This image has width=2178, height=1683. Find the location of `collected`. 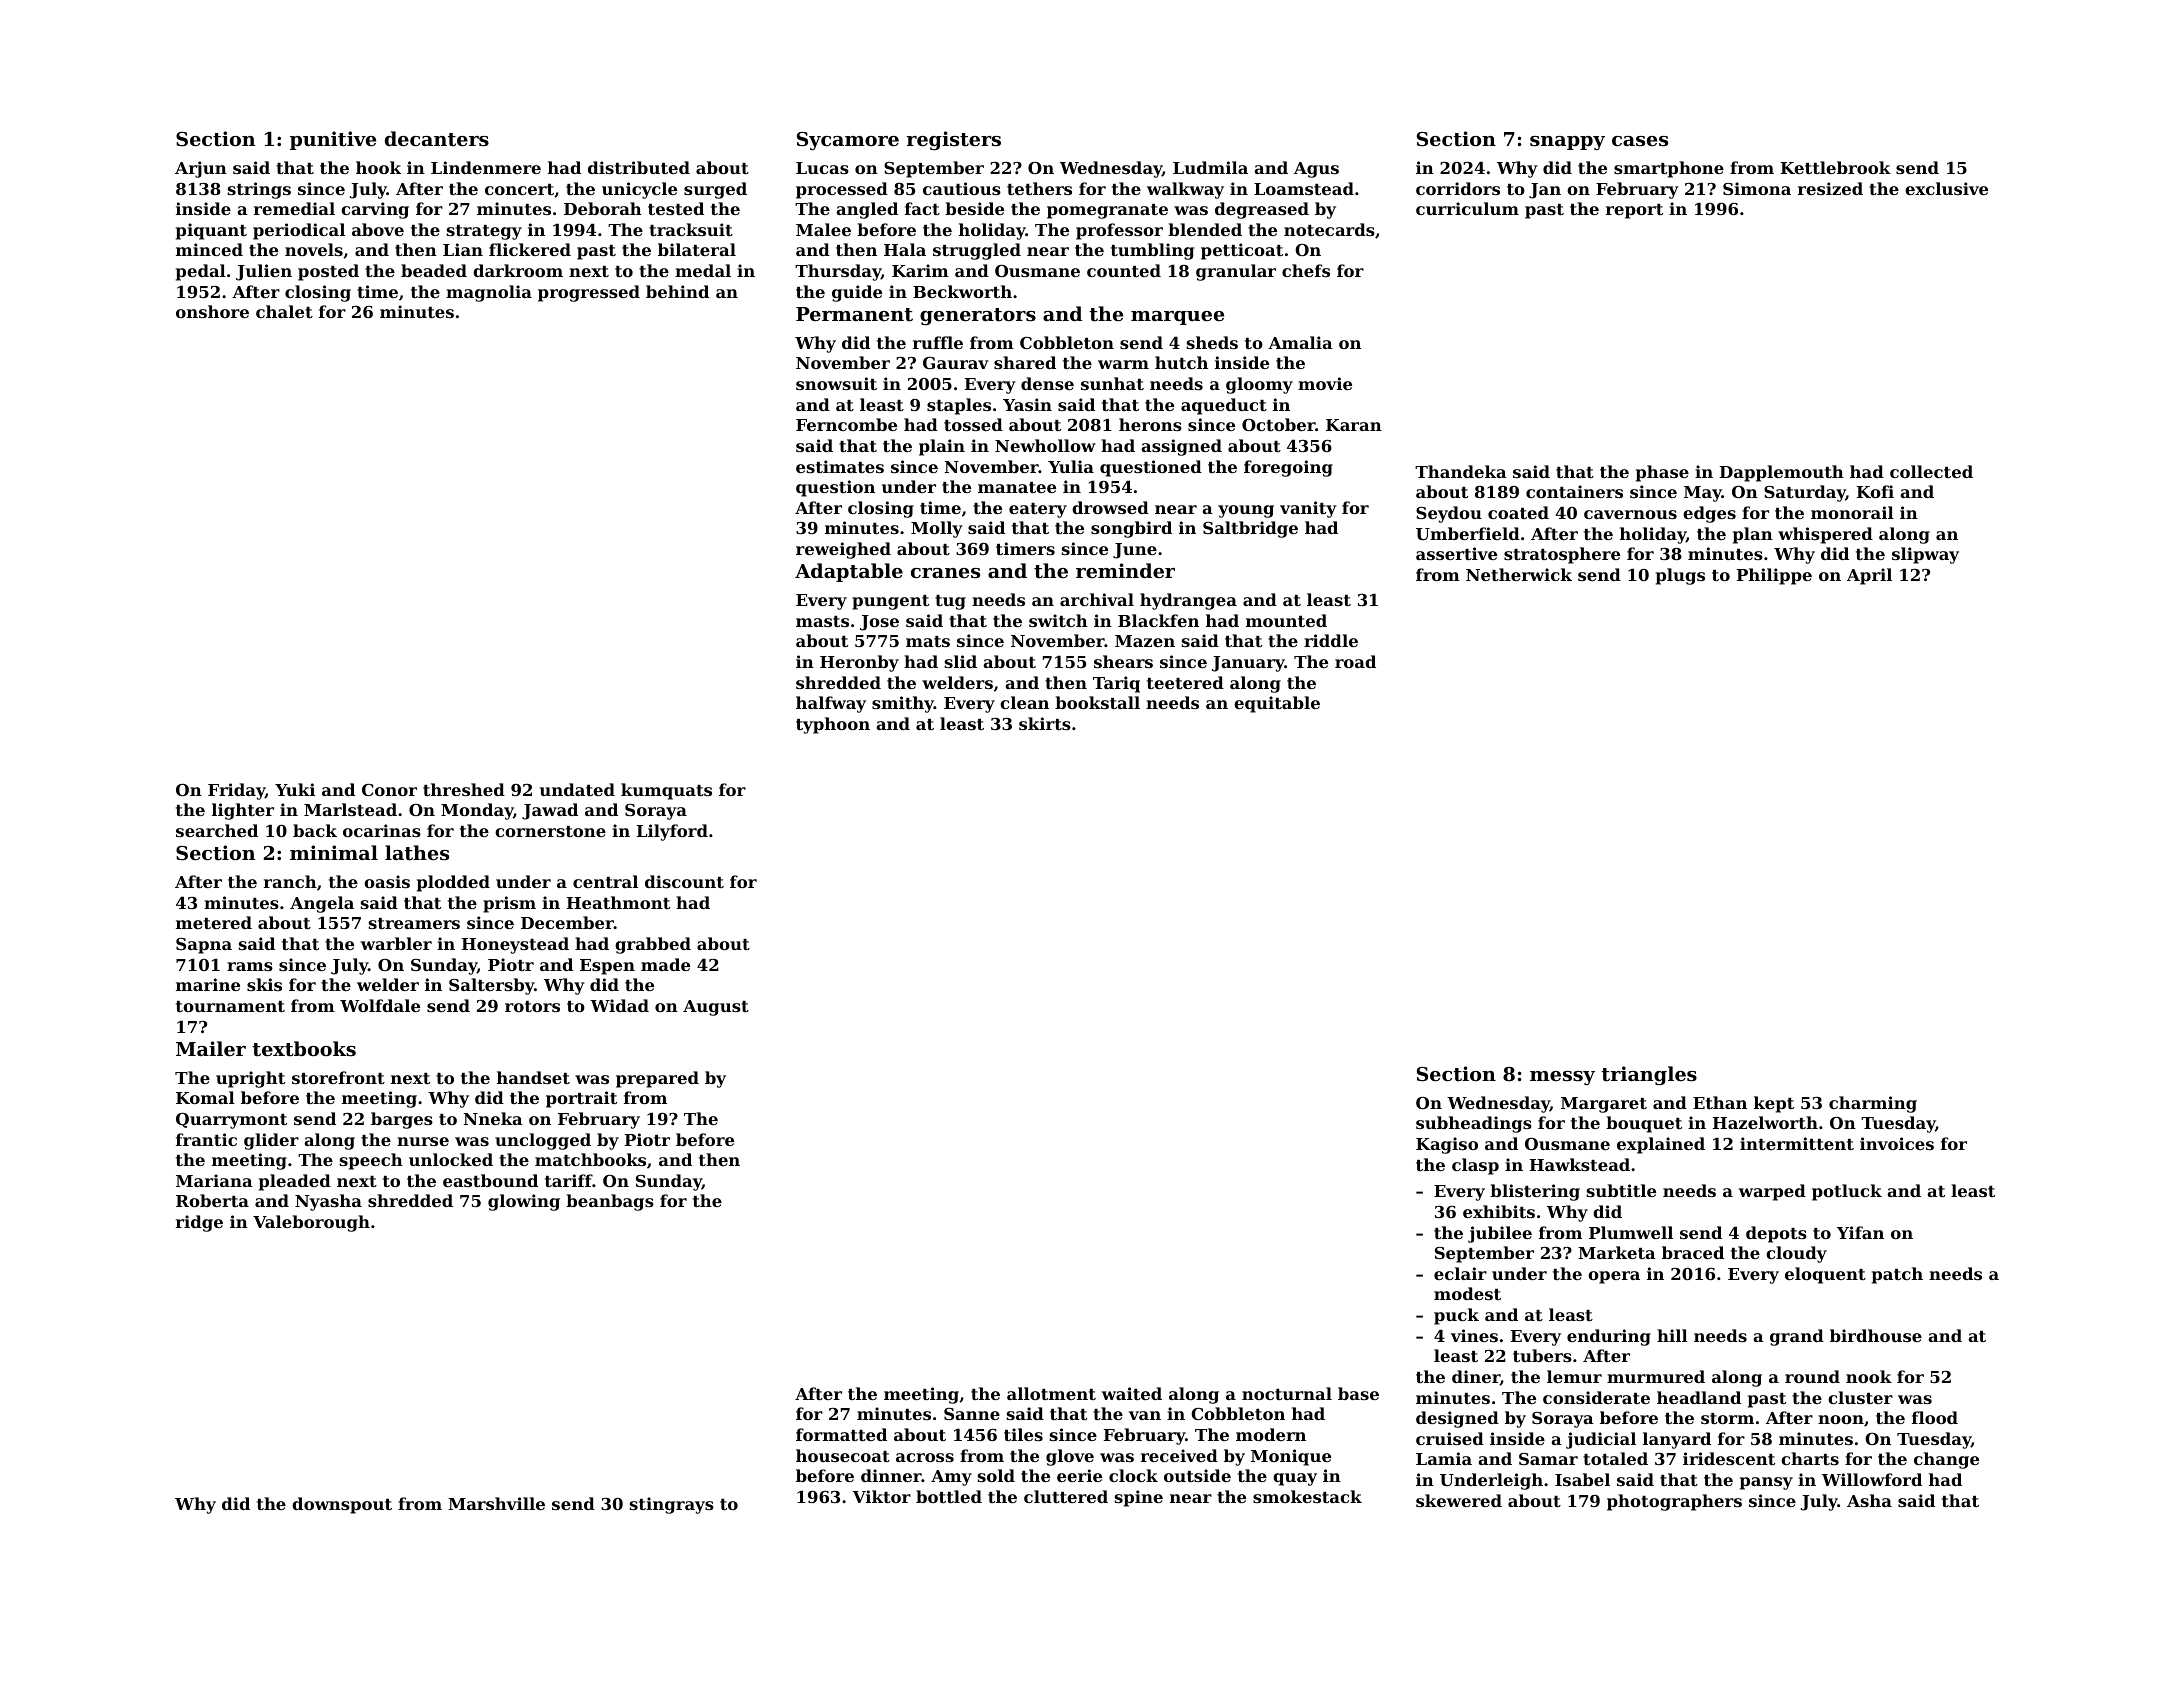

collected is located at coordinates (1931, 471).
